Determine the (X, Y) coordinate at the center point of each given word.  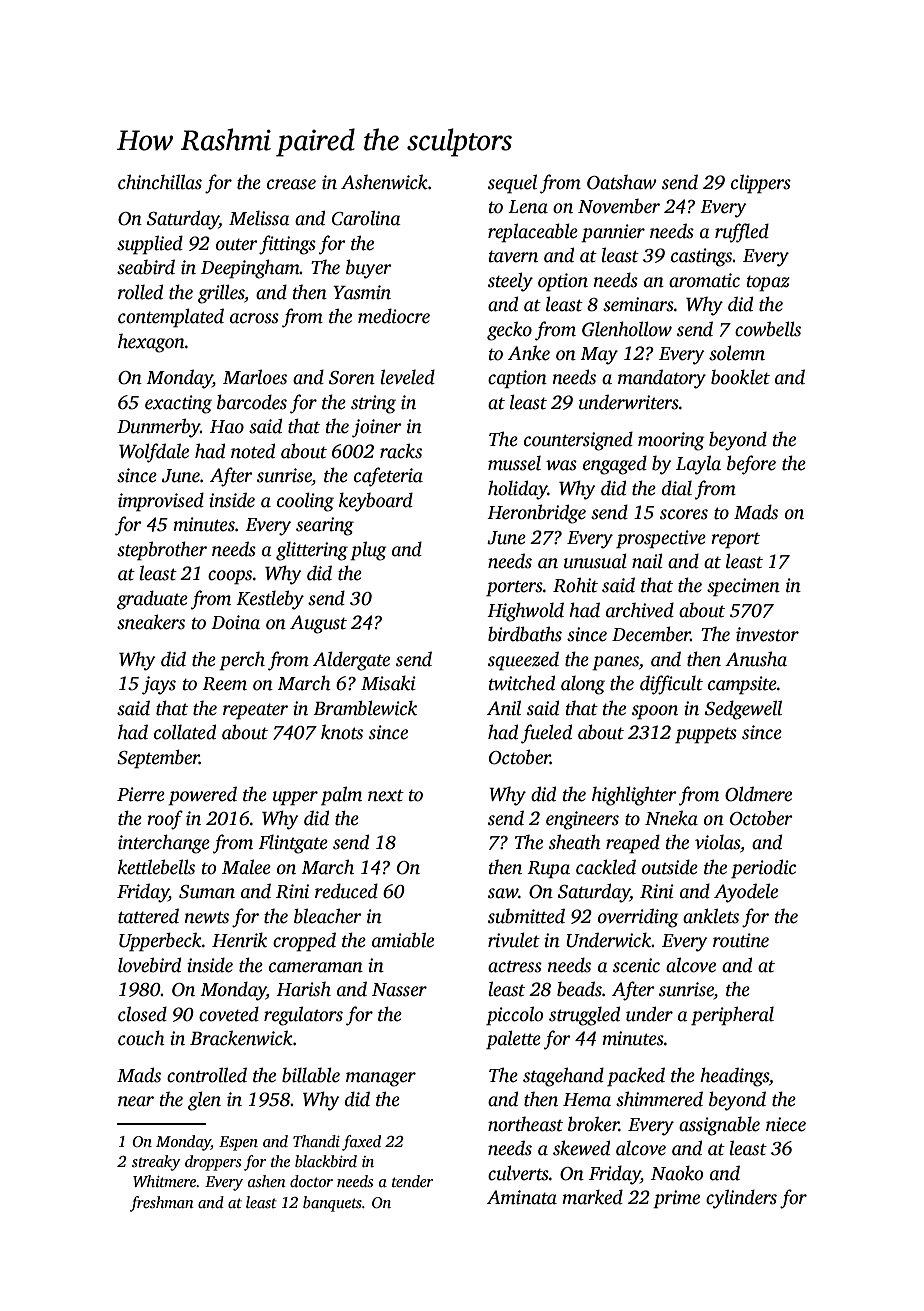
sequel (512, 184)
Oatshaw (622, 182)
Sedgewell (743, 710)
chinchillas (160, 182)
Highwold (525, 612)
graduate (152, 600)
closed (142, 1014)
